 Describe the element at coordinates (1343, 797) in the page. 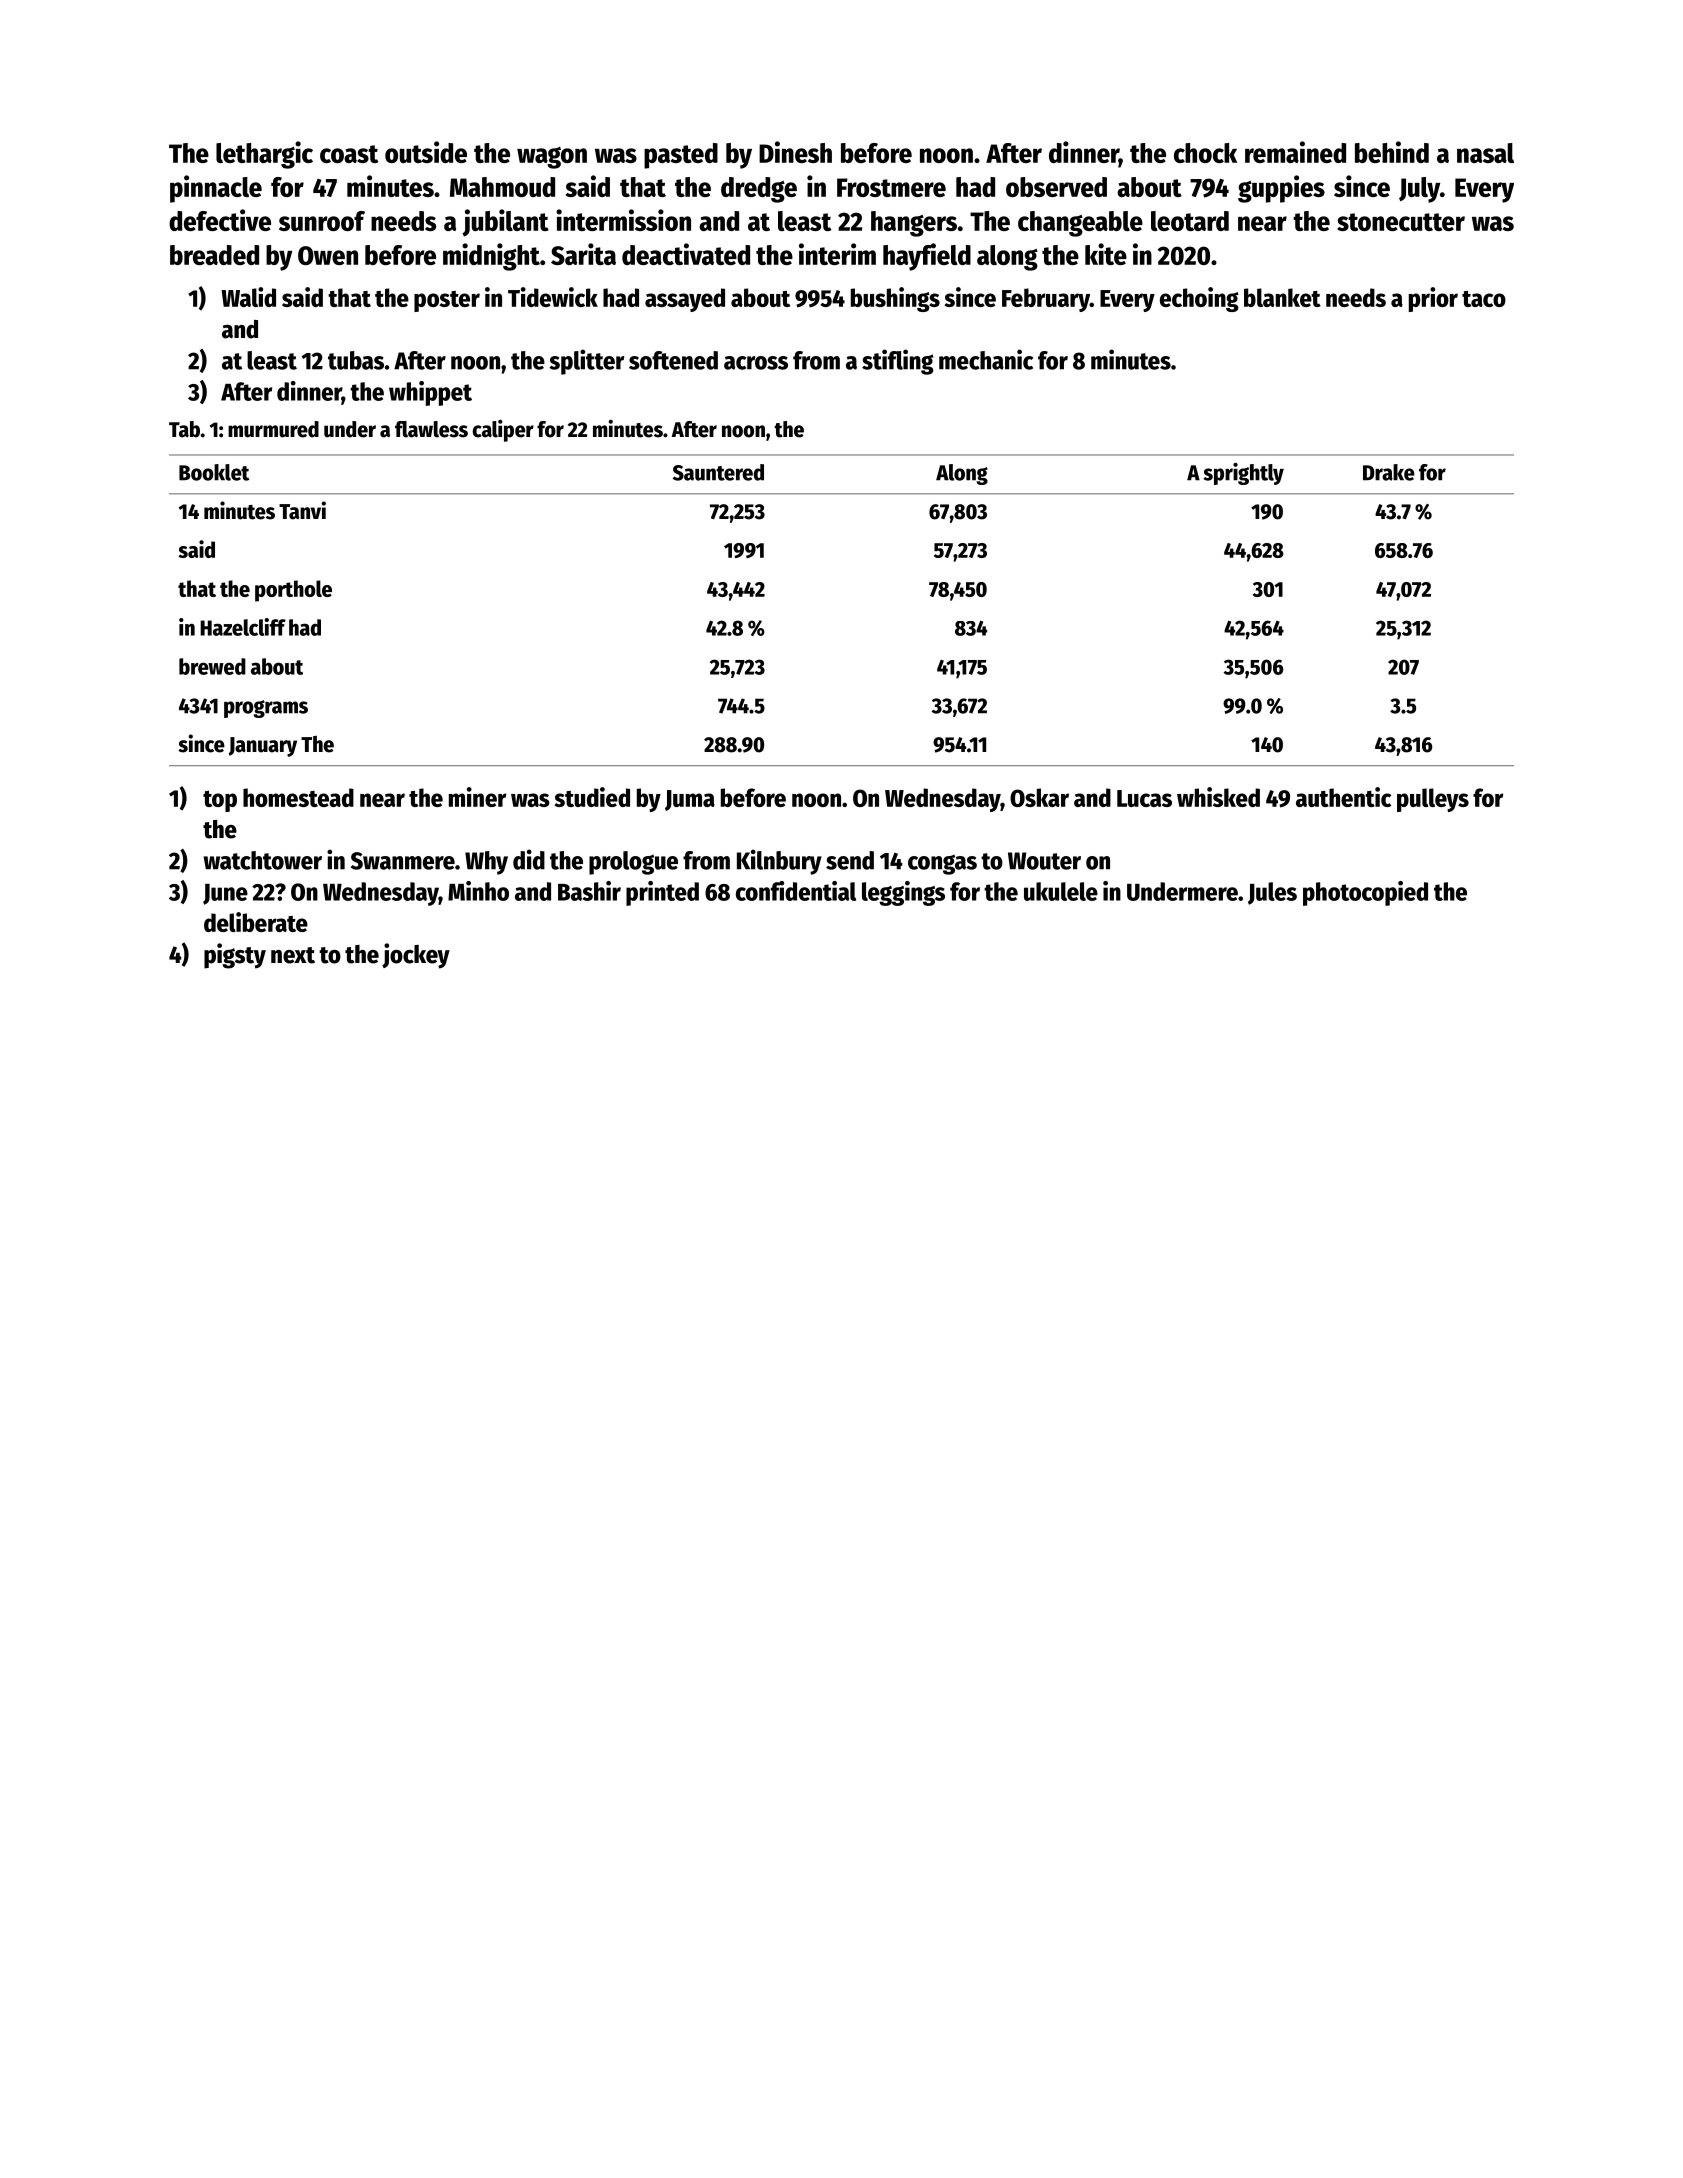

I see `authentic` at that location.
